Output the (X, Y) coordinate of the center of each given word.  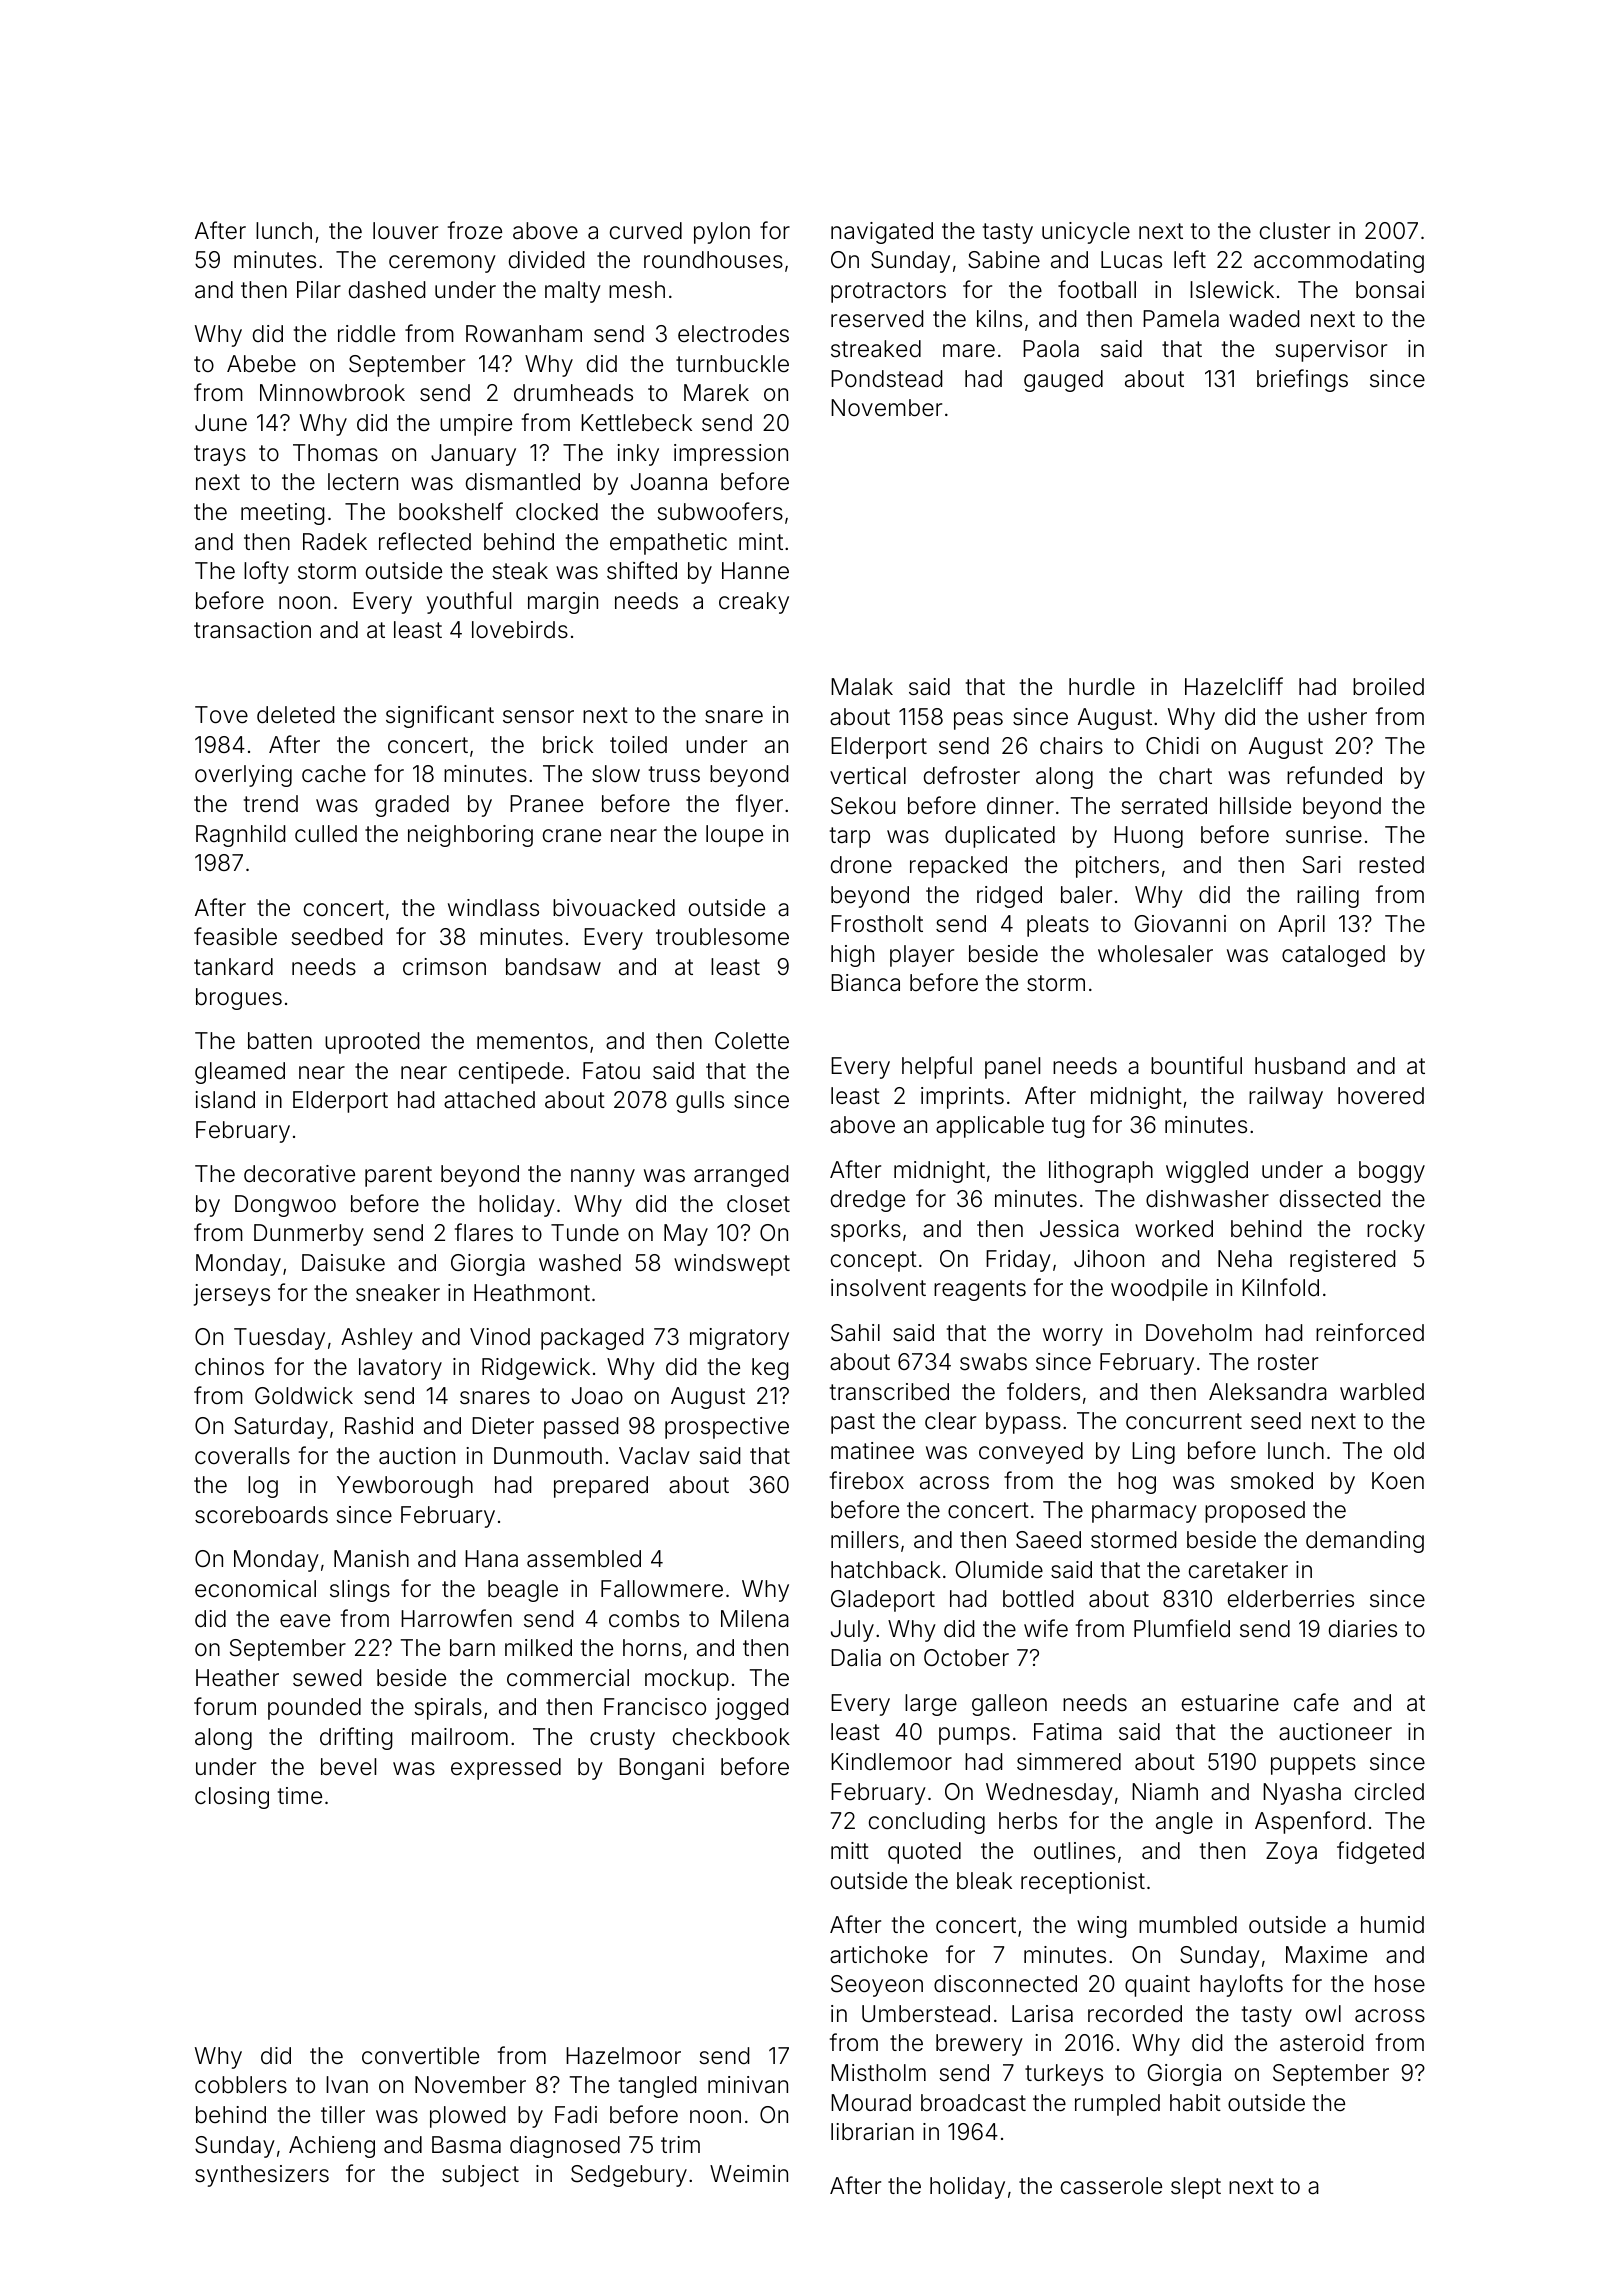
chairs (1071, 746)
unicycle (1086, 233)
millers (865, 1540)
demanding (1365, 1542)
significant (440, 716)
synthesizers (262, 2176)
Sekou (863, 806)
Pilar (319, 290)
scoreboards (261, 1515)
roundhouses (713, 260)
